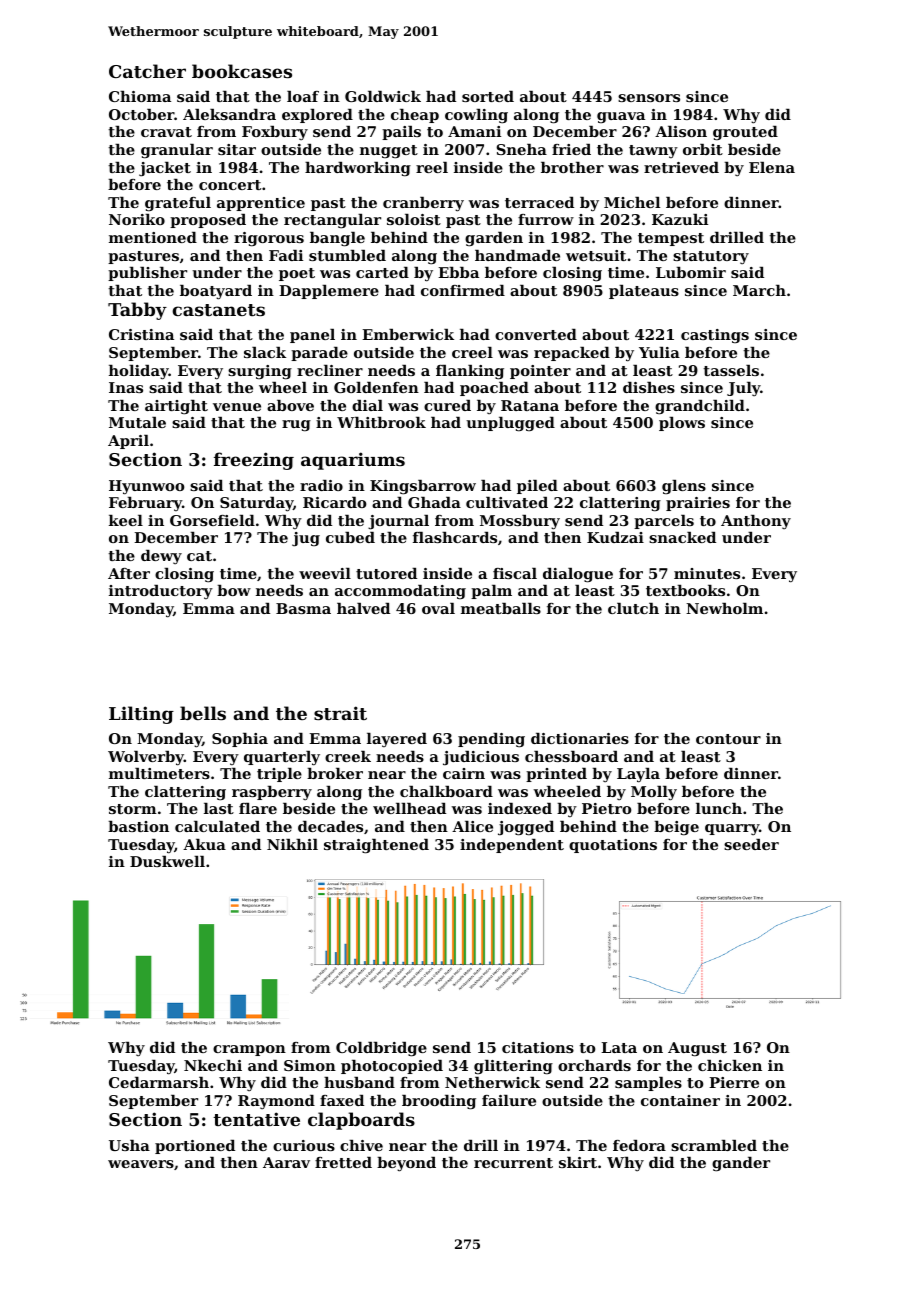 This document has height=1316, width=908. Describe the element at coordinates (751, 844) in the document. I see `seeder` at that location.
